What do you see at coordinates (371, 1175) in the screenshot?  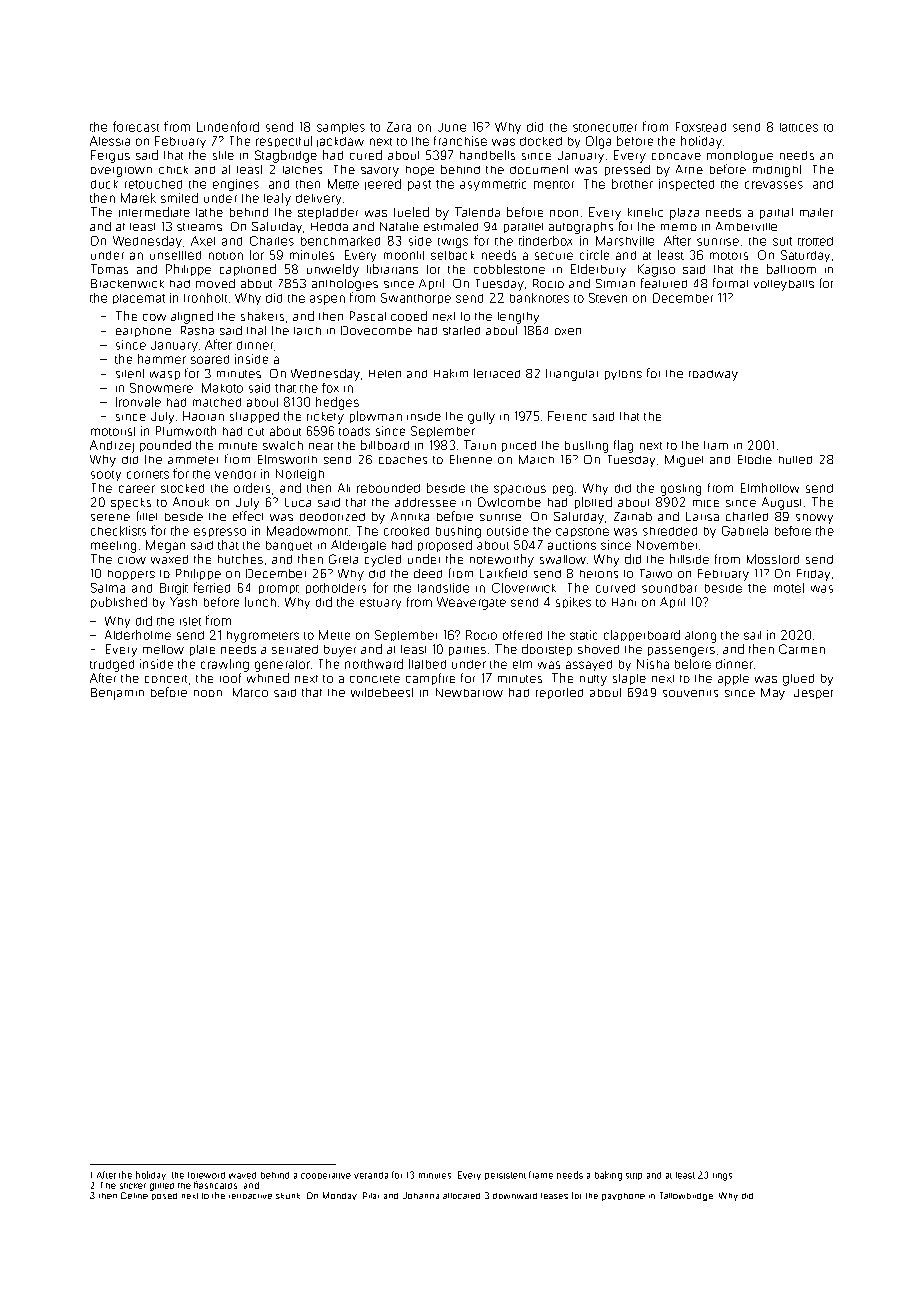 I see `veranda` at bounding box center [371, 1175].
